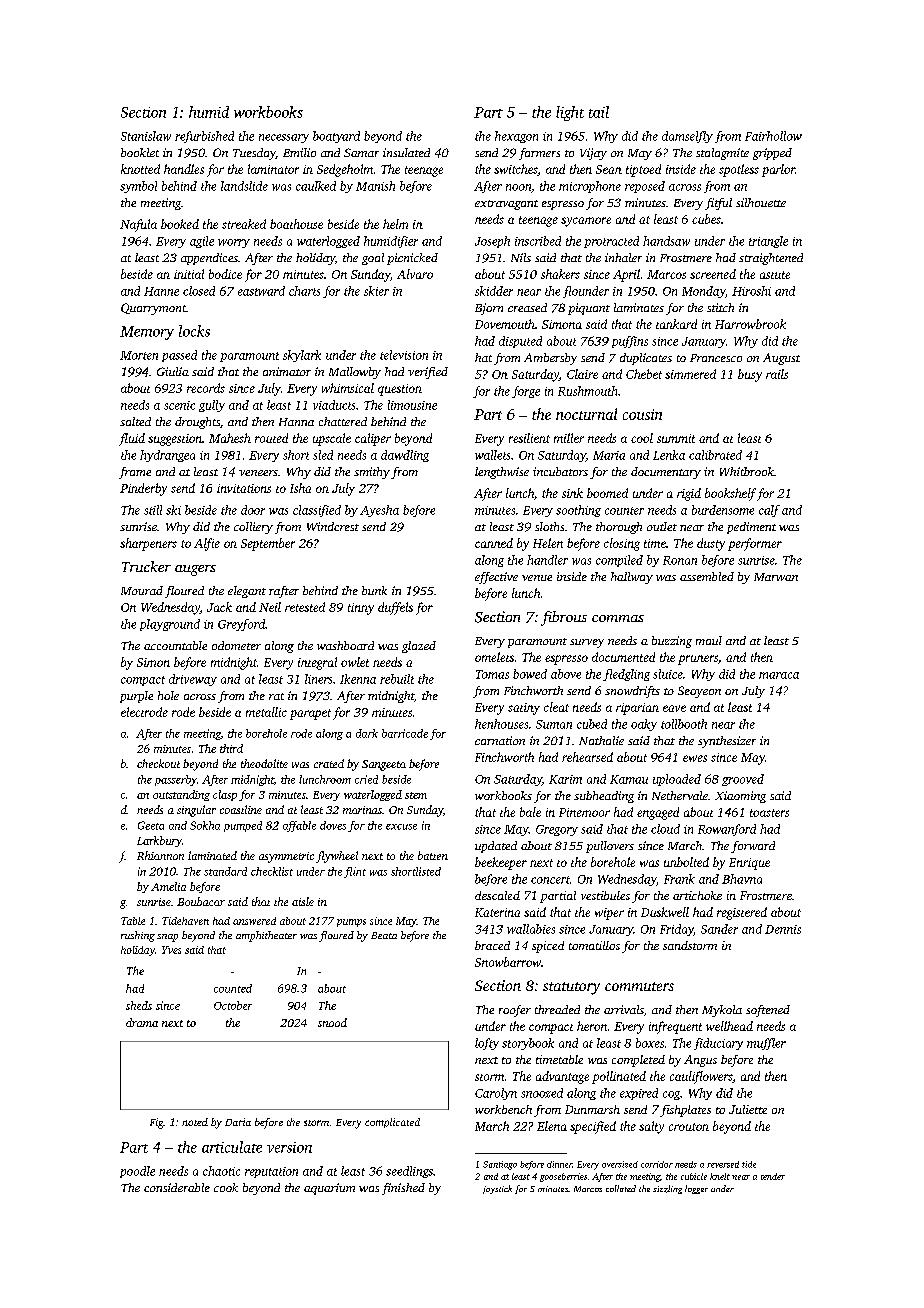  What do you see at coordinates (284, 138) in the screenshot?
I see `necessary` at bounding box center [284, 138].
